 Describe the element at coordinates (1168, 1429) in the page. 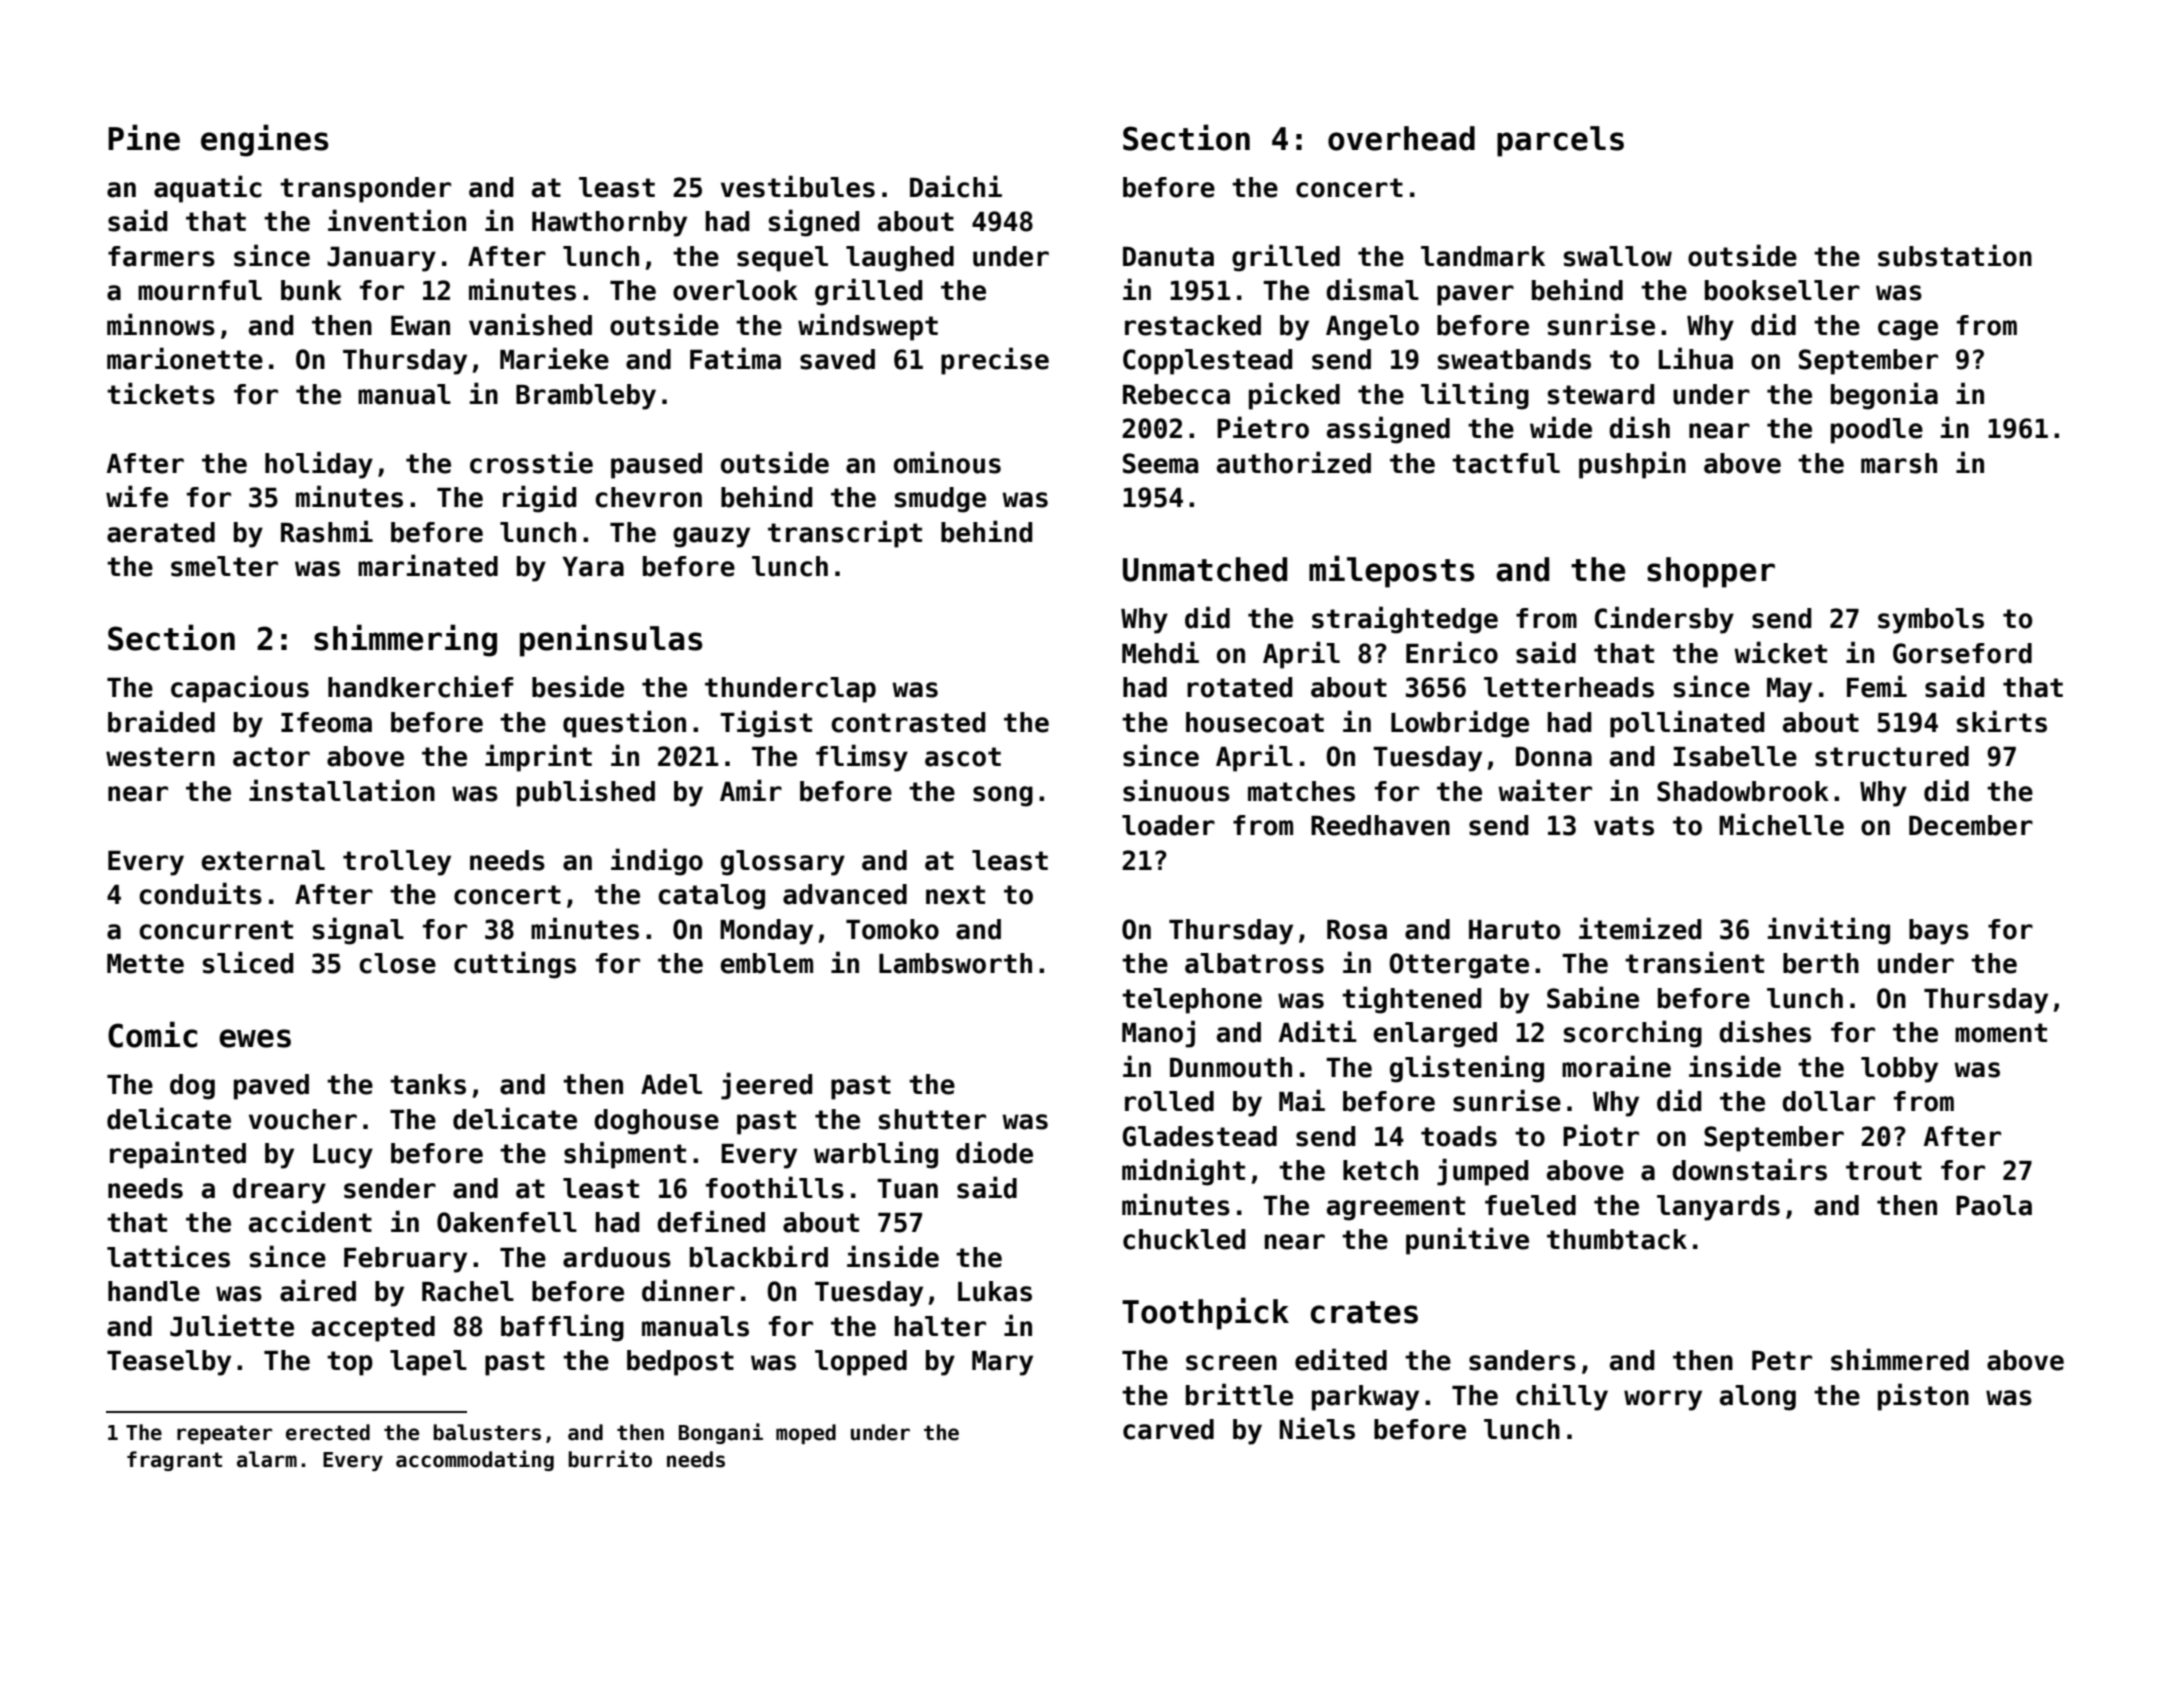

I see `carved` at that location.
